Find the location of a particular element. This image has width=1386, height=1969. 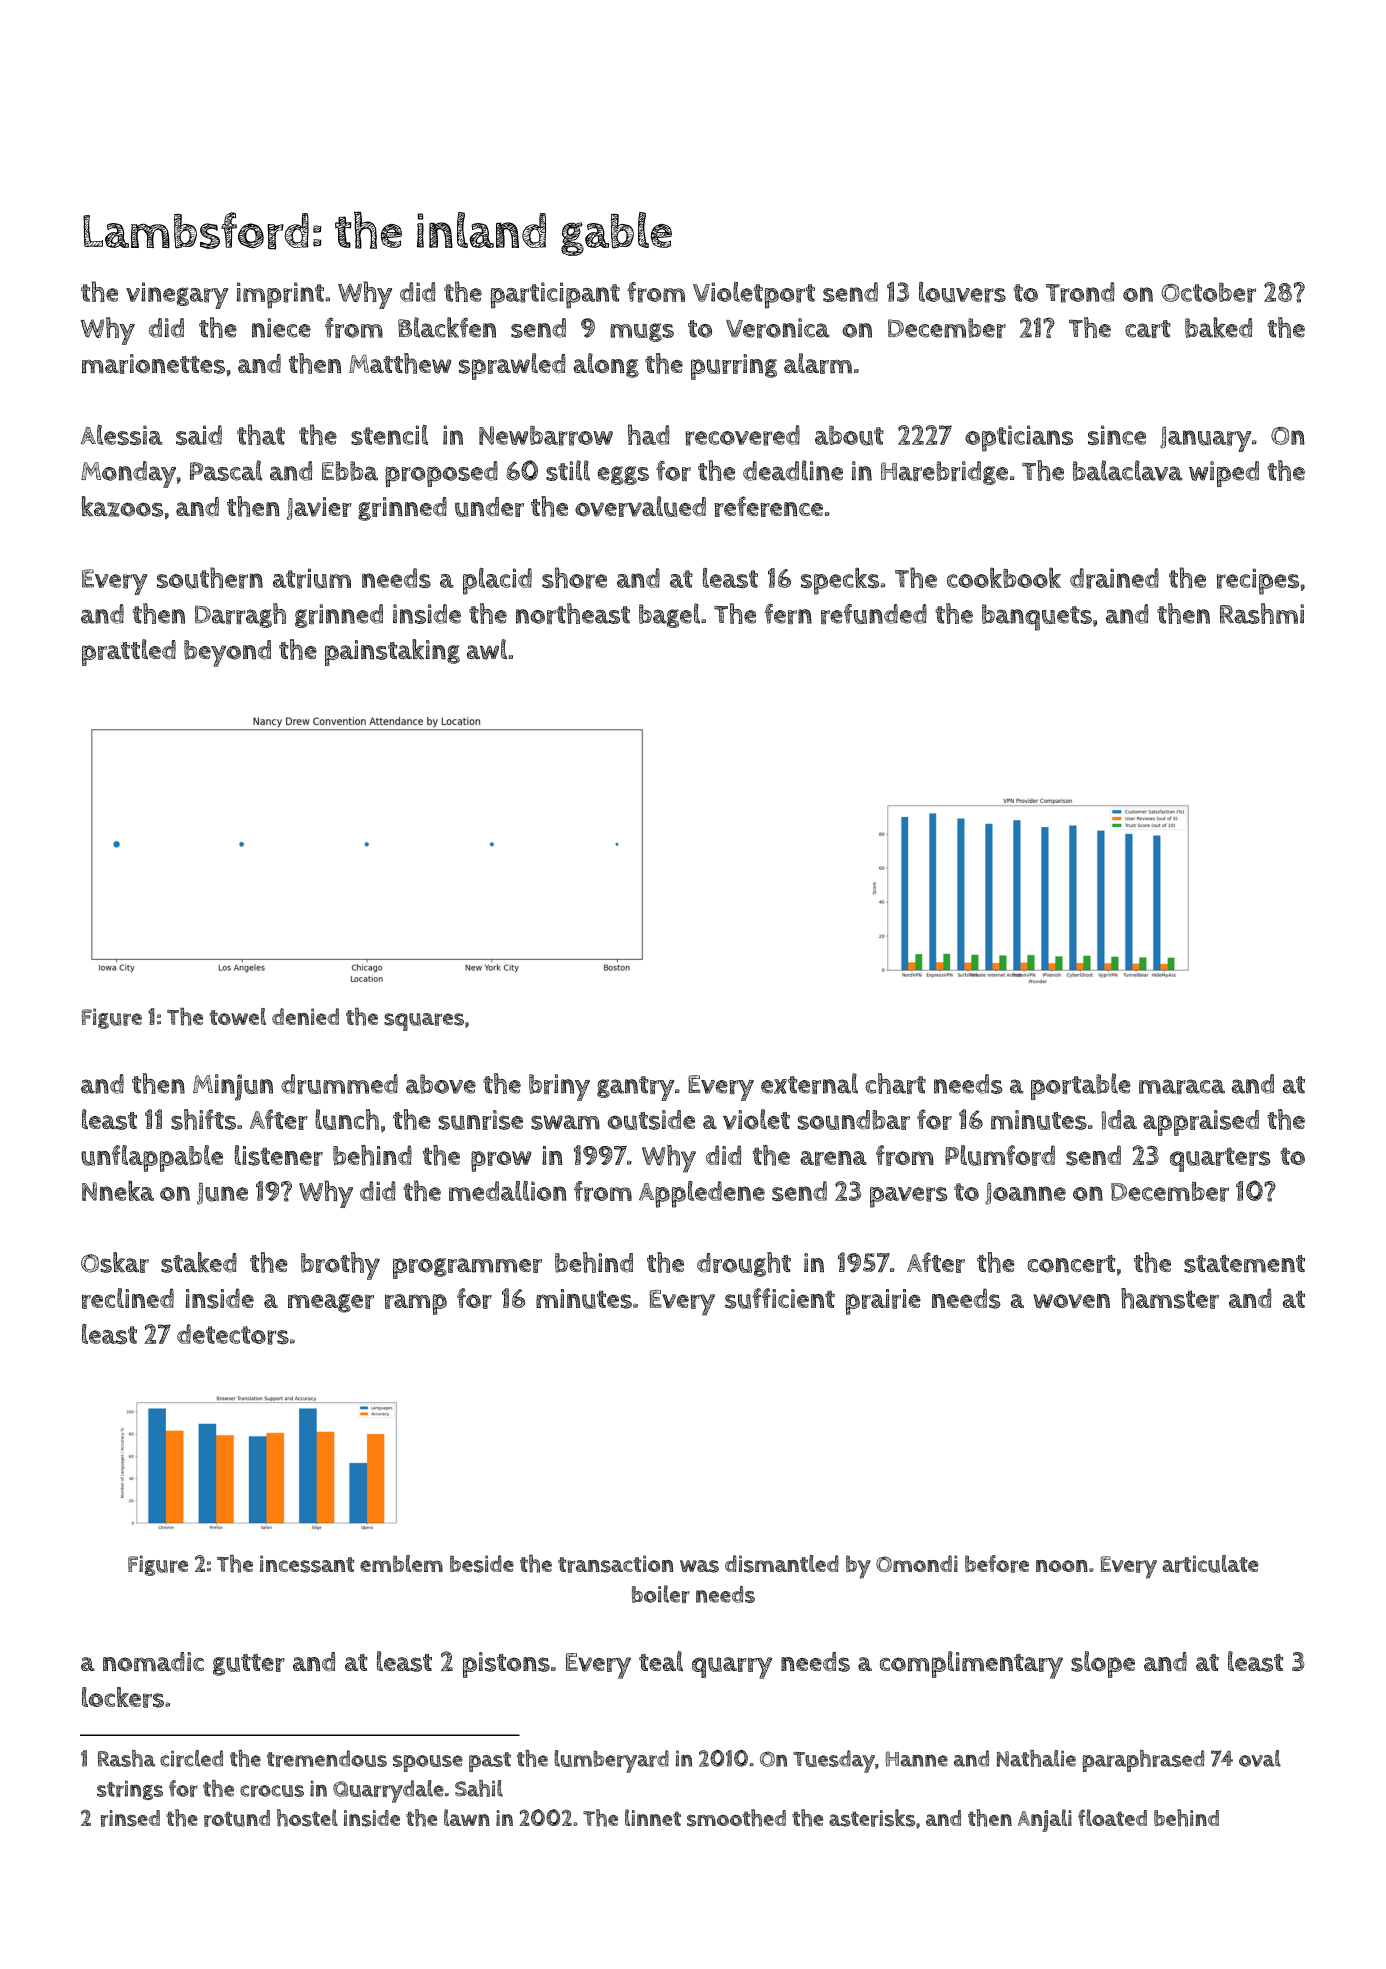

louvers is located at coordinates (962, 292).
